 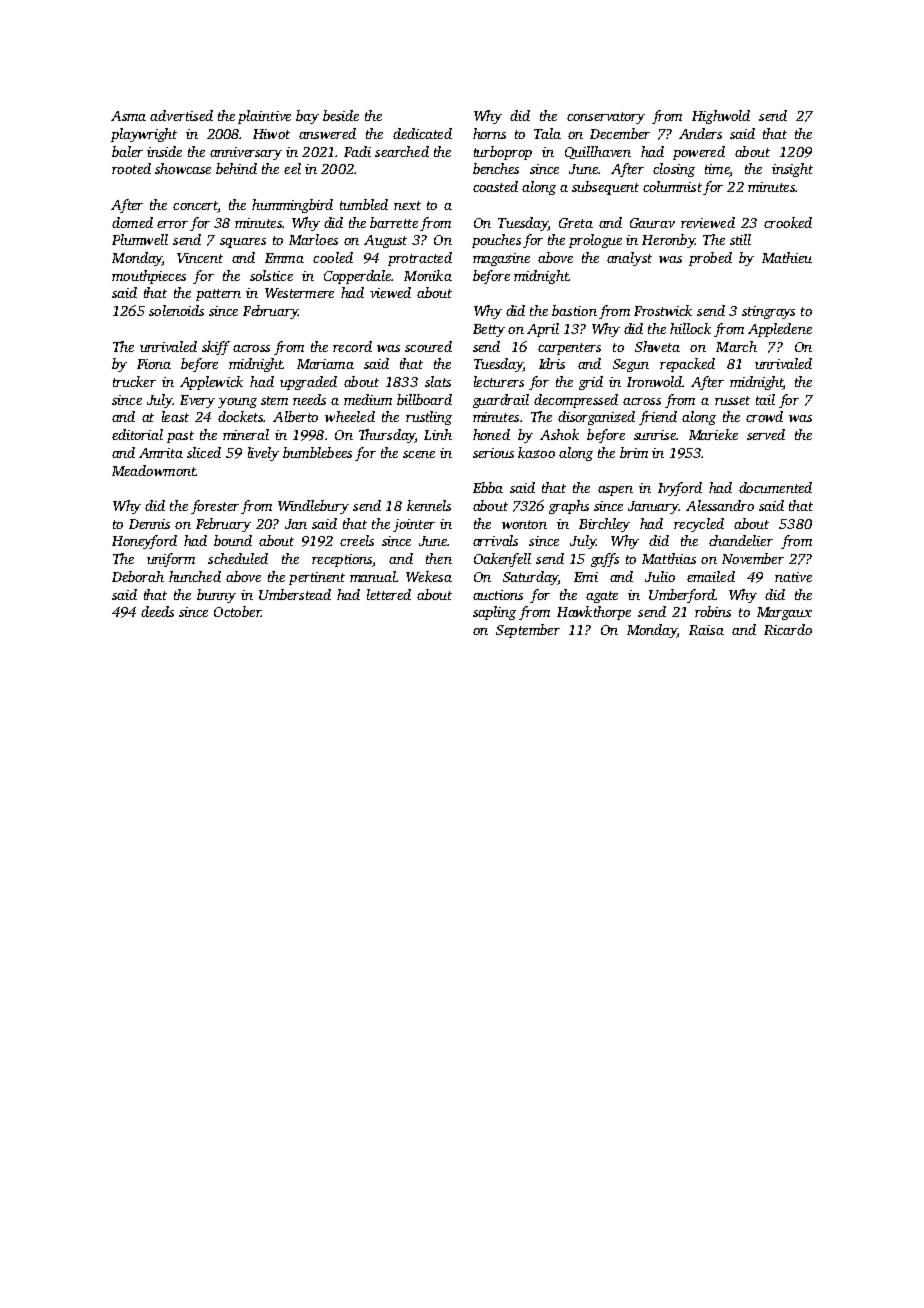 What do you see at coordinates (524, 524) in the screenshot?
I see `wonton` at bounding box center [524, 524].
